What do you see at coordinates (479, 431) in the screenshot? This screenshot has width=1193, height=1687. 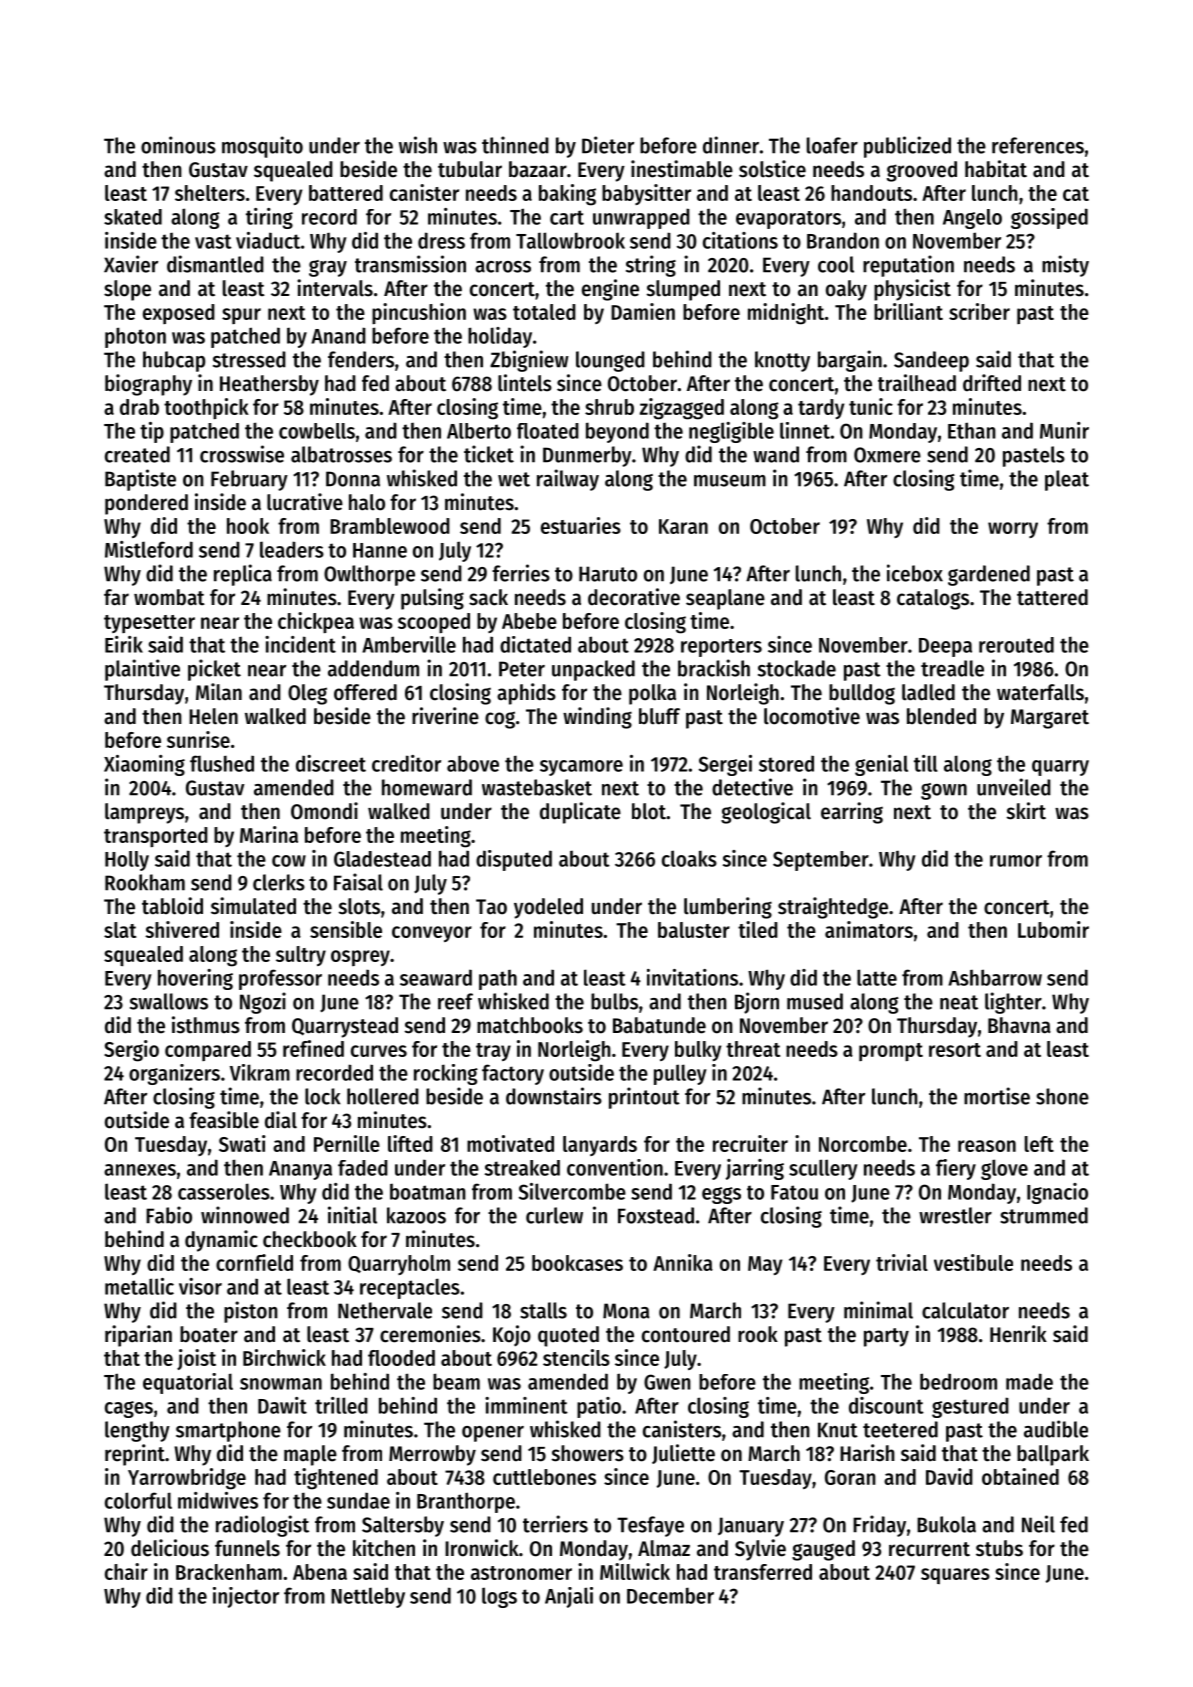 I see `Alberto` at bounding box center [479, 431].
